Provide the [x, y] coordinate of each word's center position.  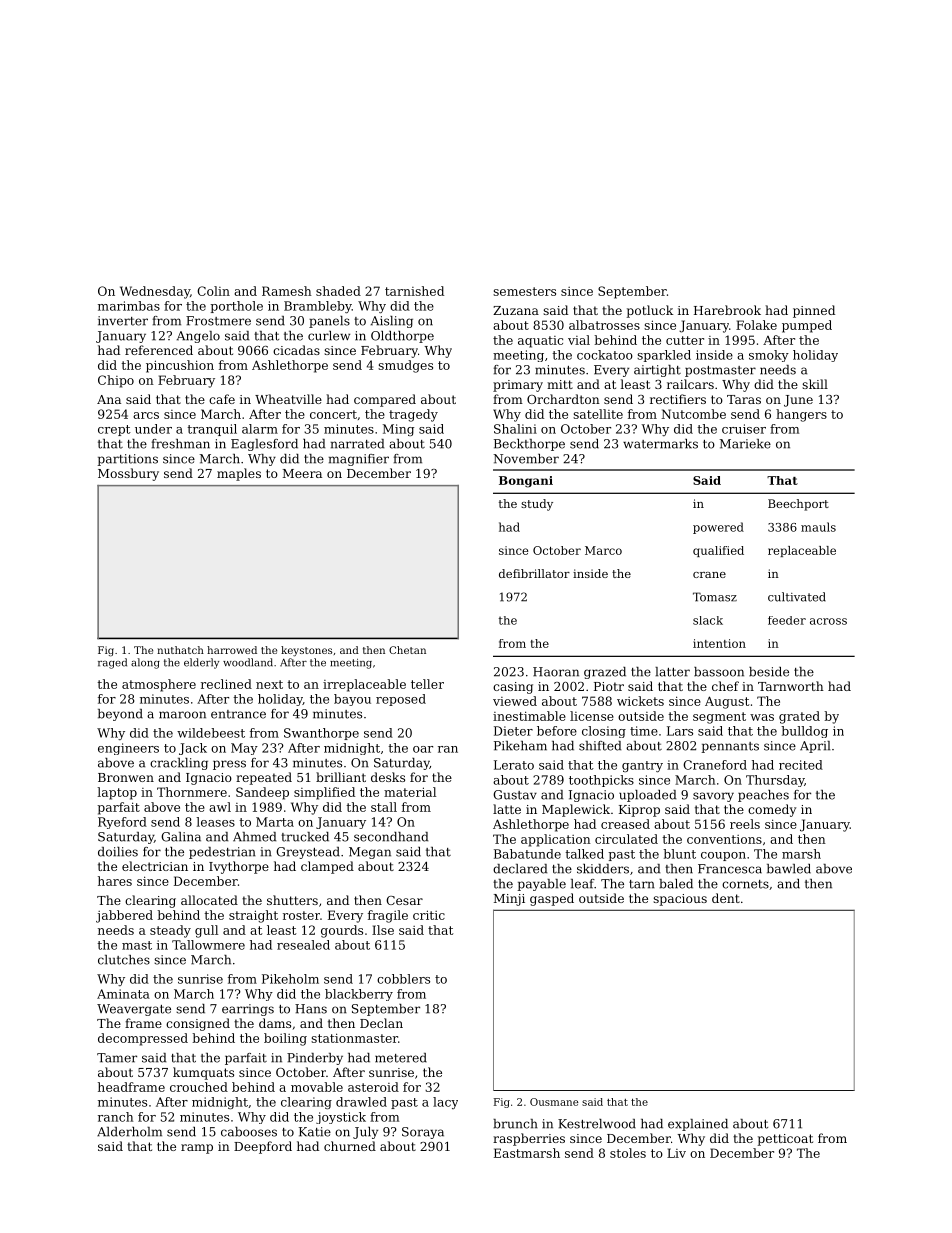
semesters [524, 291]
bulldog [804, 732]
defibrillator [534, 573]
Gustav [515, 795]
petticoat [785, 1140]
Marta [275, 822]
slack [708, 620]
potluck [650, 311]
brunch [515, 1124]
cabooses [249, 1132]
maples [239, 474]
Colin [213, 291]
